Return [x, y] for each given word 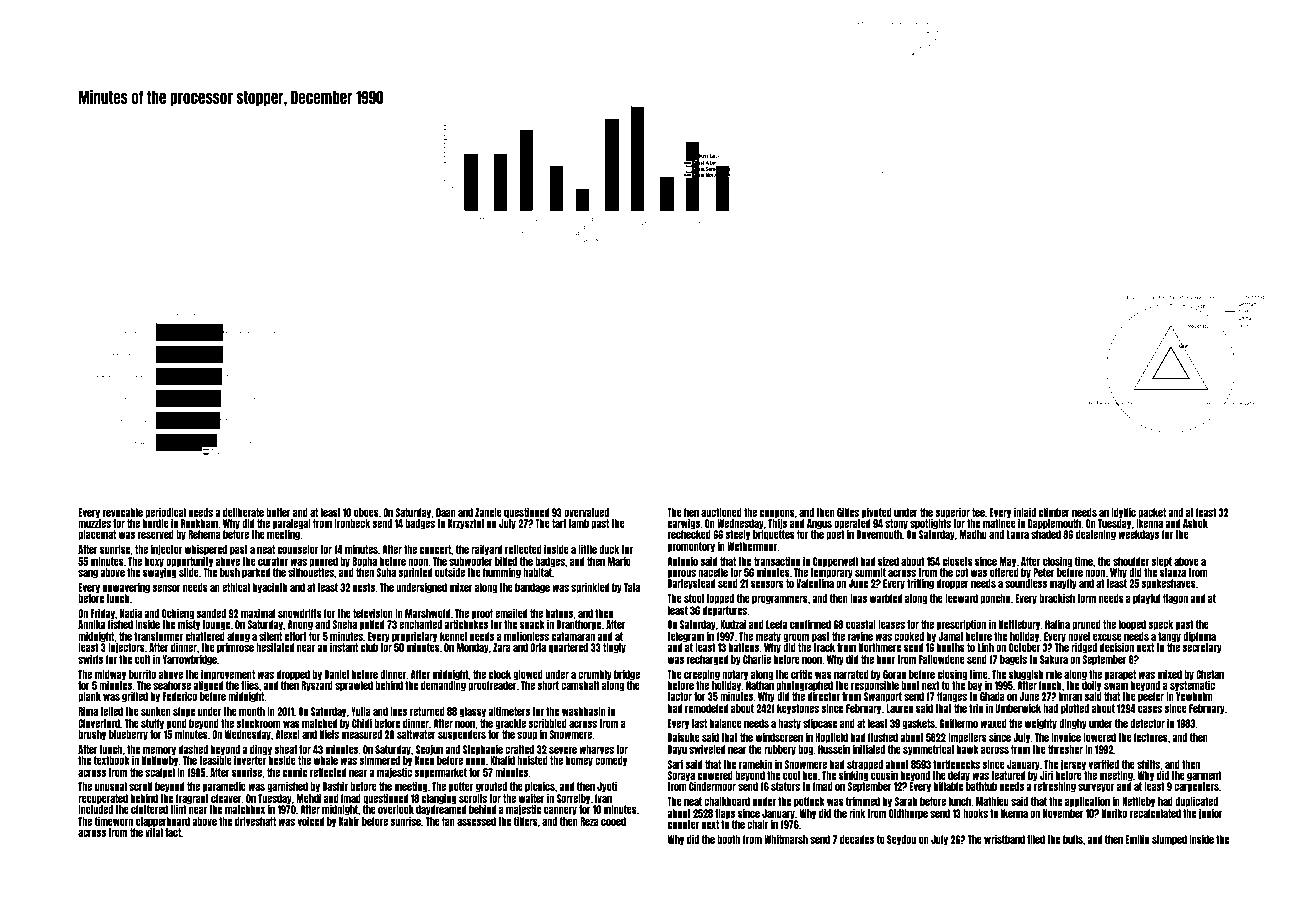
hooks [975, 813]
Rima [88, 711]
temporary [831, 573]
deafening [1096, 535]
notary [735, 675]
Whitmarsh [786, 839]
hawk [968, 749]
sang [88, 574]
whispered [206, 549]
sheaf [285, 749]
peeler [1151, 697]
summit [870, 572]
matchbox [245, 809]
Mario [619, 561]
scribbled [547, 723]
